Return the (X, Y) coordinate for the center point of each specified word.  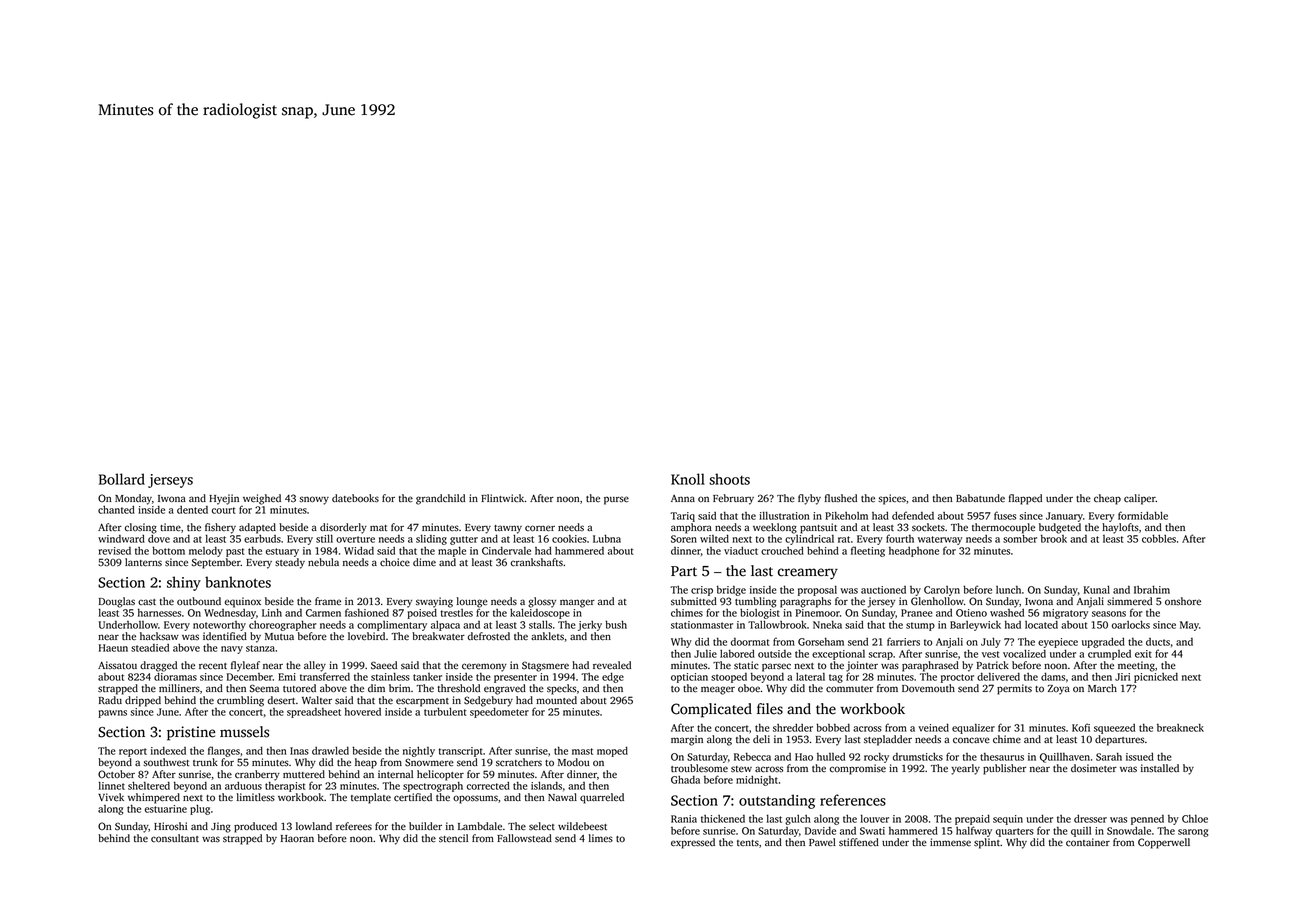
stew (741, 769)
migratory (1065, 614)
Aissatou (117, 665)
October (116, 774)
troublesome (699, 768)
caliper (1140, 499)
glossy (542, 602)
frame (328, 601)
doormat (750, 642)
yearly (965, 769)
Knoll (688, 479)
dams (1053, 677)
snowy (314, 500)
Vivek (111, 797)
